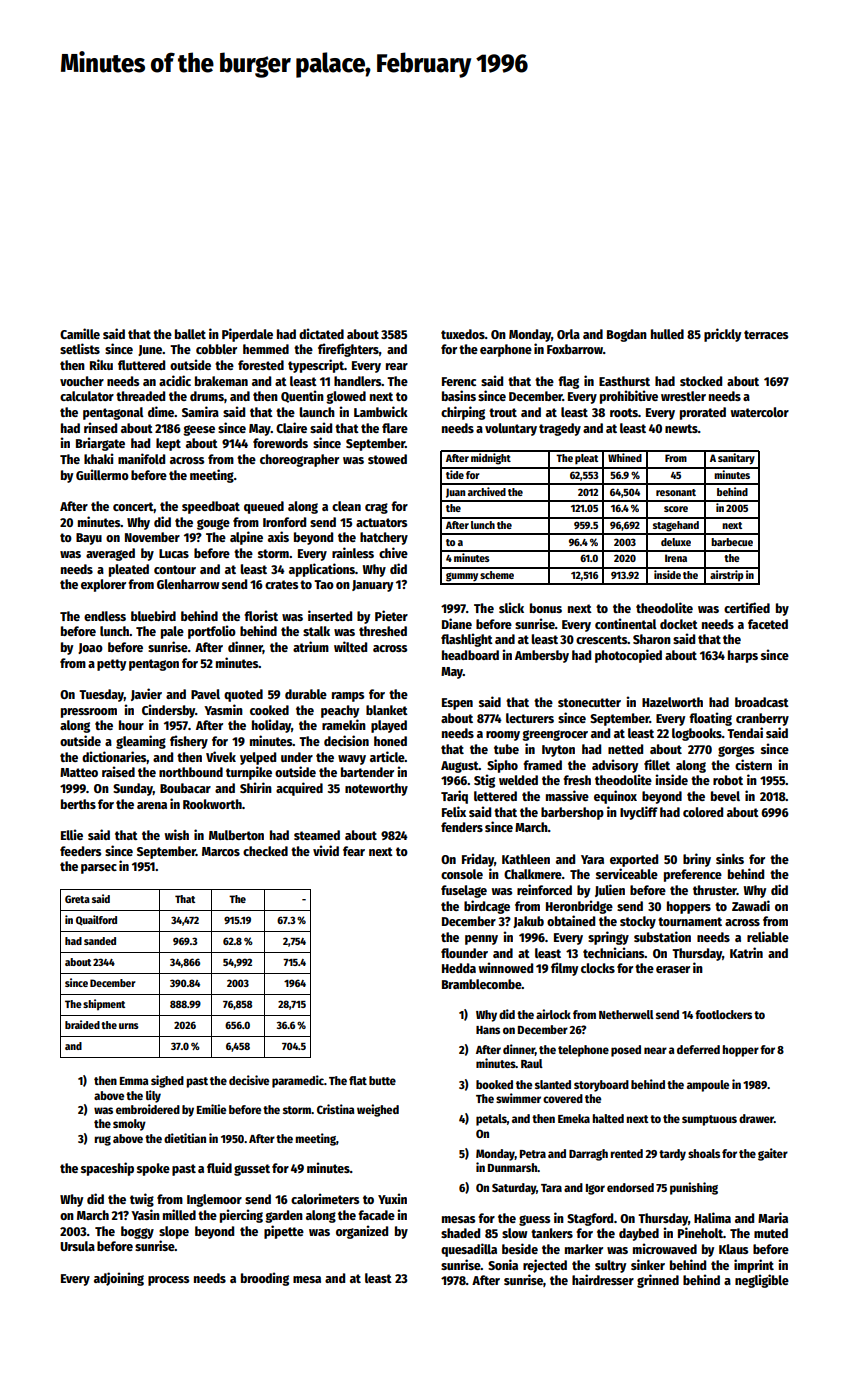 The image size is (849, 1400). What do you see at coordinates (87, 396) in the document?
I see `calculator` at bounding box center [87, 396].
